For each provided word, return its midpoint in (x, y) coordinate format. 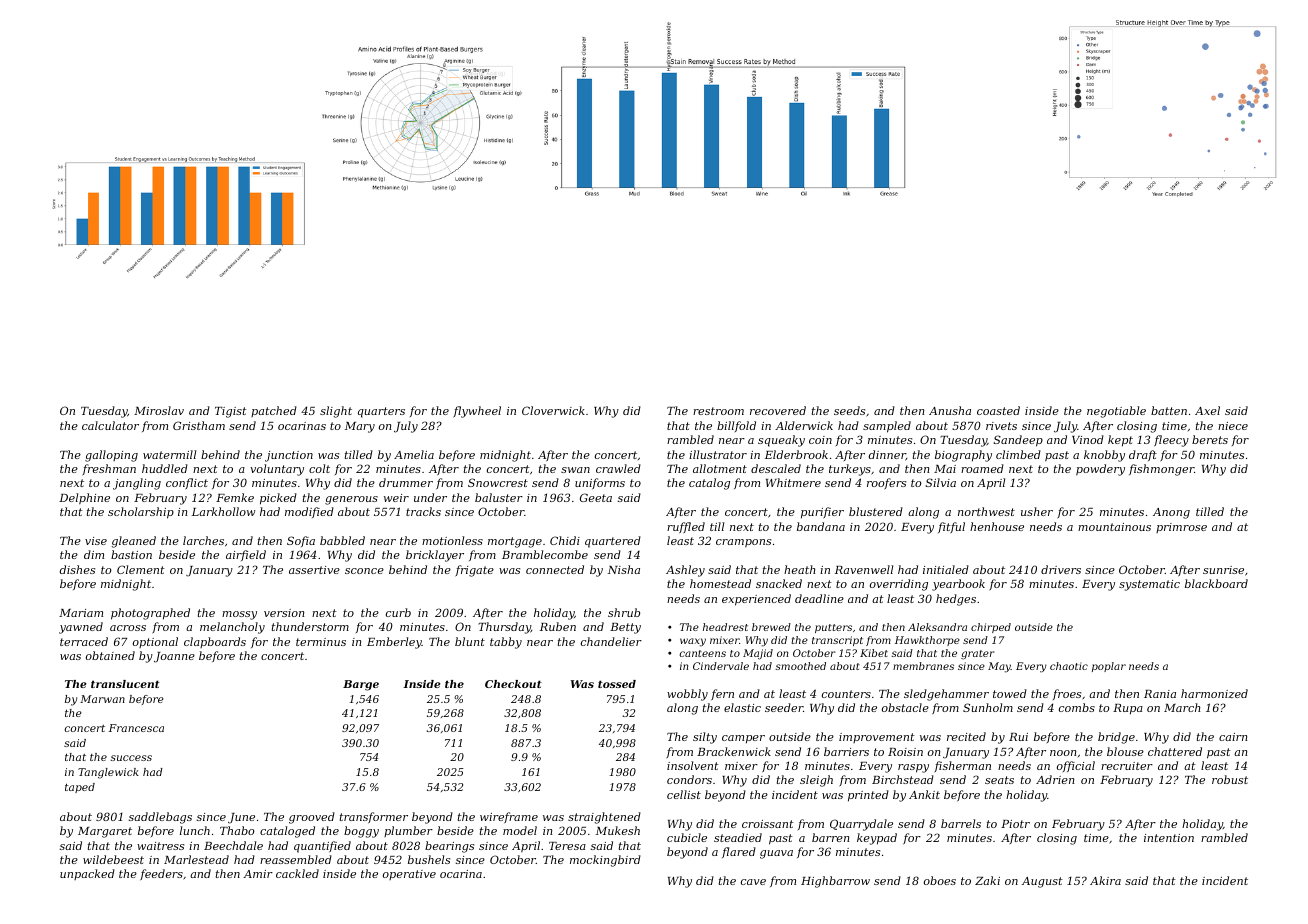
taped (80, 788)
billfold (736, 426)
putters (833, 628)
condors (689, 779)
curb (398, 612)
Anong (1171, 513)
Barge (361, 685)
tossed (617, 684)
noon (1063, 753)
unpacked (87, 874)
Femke (235, 497)
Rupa (1128, 709)
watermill (169, 454)
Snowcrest (498, 482)
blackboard (1216, 583)
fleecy (1171, 441)
